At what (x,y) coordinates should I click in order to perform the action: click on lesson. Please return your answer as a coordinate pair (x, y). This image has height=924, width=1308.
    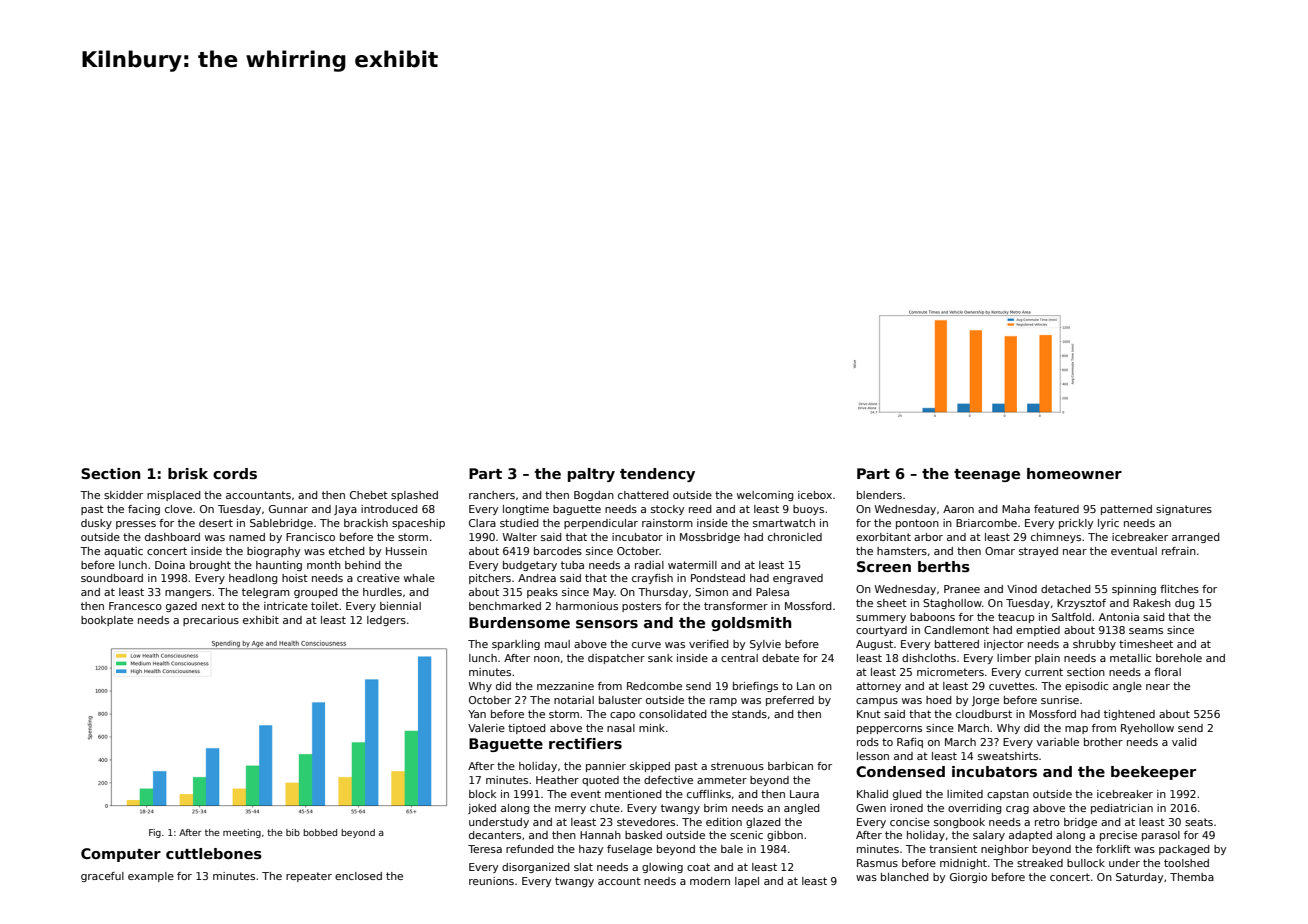
    Looking at the image, I should click on (873, 756).
